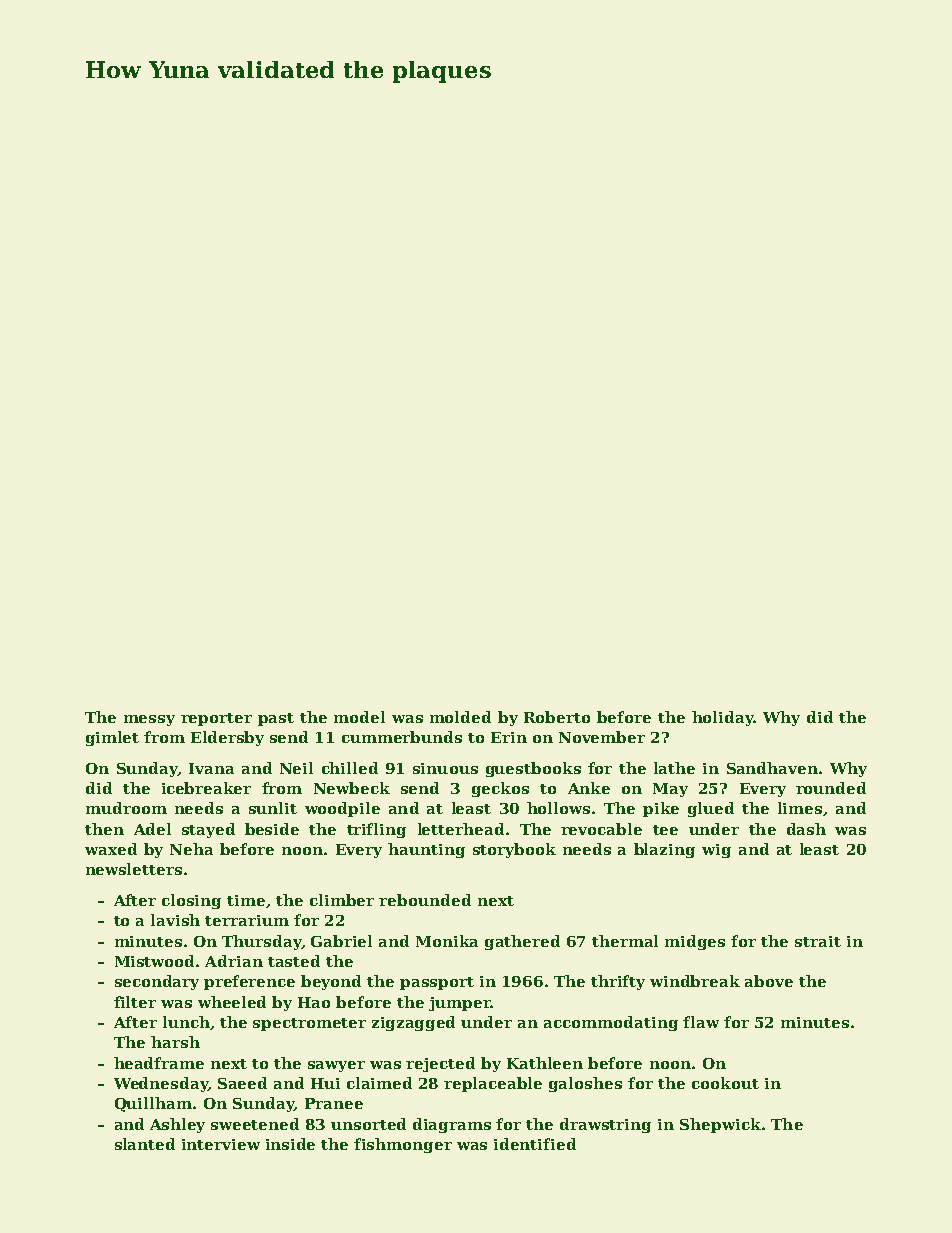 This screenshot has height=1233, width=952. What do you see at coordinates (145, 1144) in the screenshot?
I see `slanted` at bounding box center [145, 1144].
